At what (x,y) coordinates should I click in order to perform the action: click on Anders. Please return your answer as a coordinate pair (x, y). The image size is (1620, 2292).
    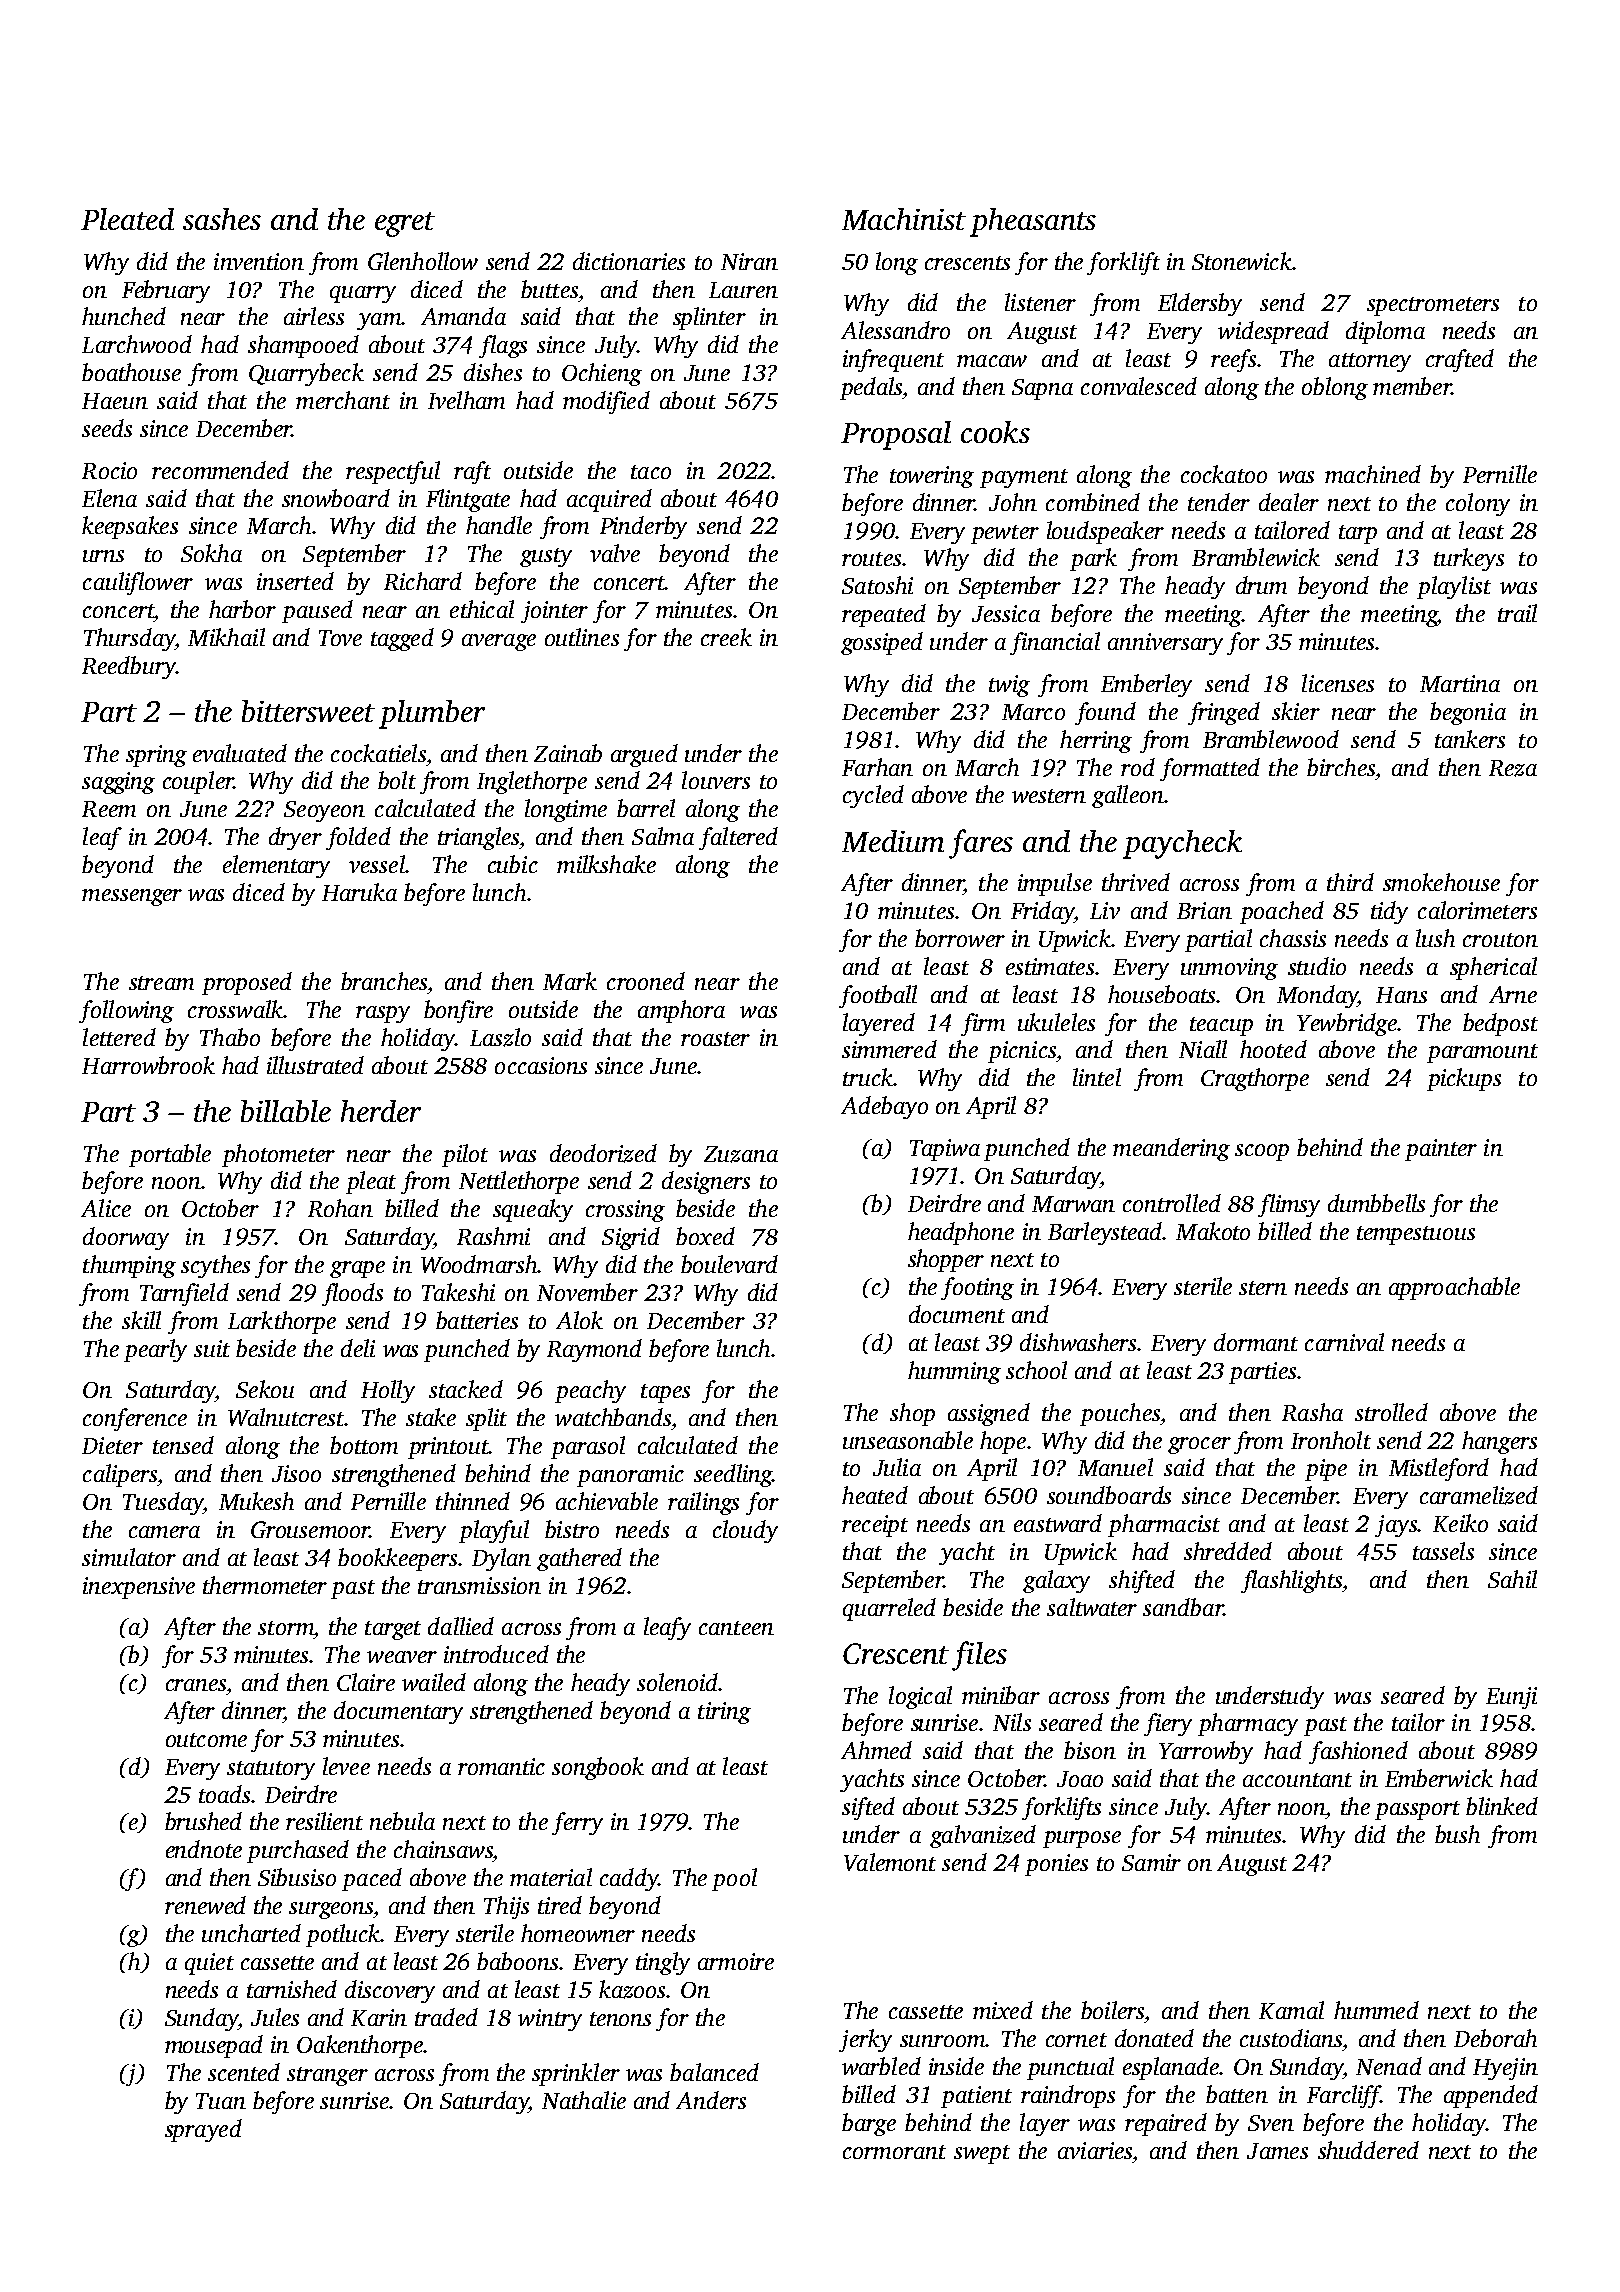
    Looking at the image, I should click on (711, 2100).
